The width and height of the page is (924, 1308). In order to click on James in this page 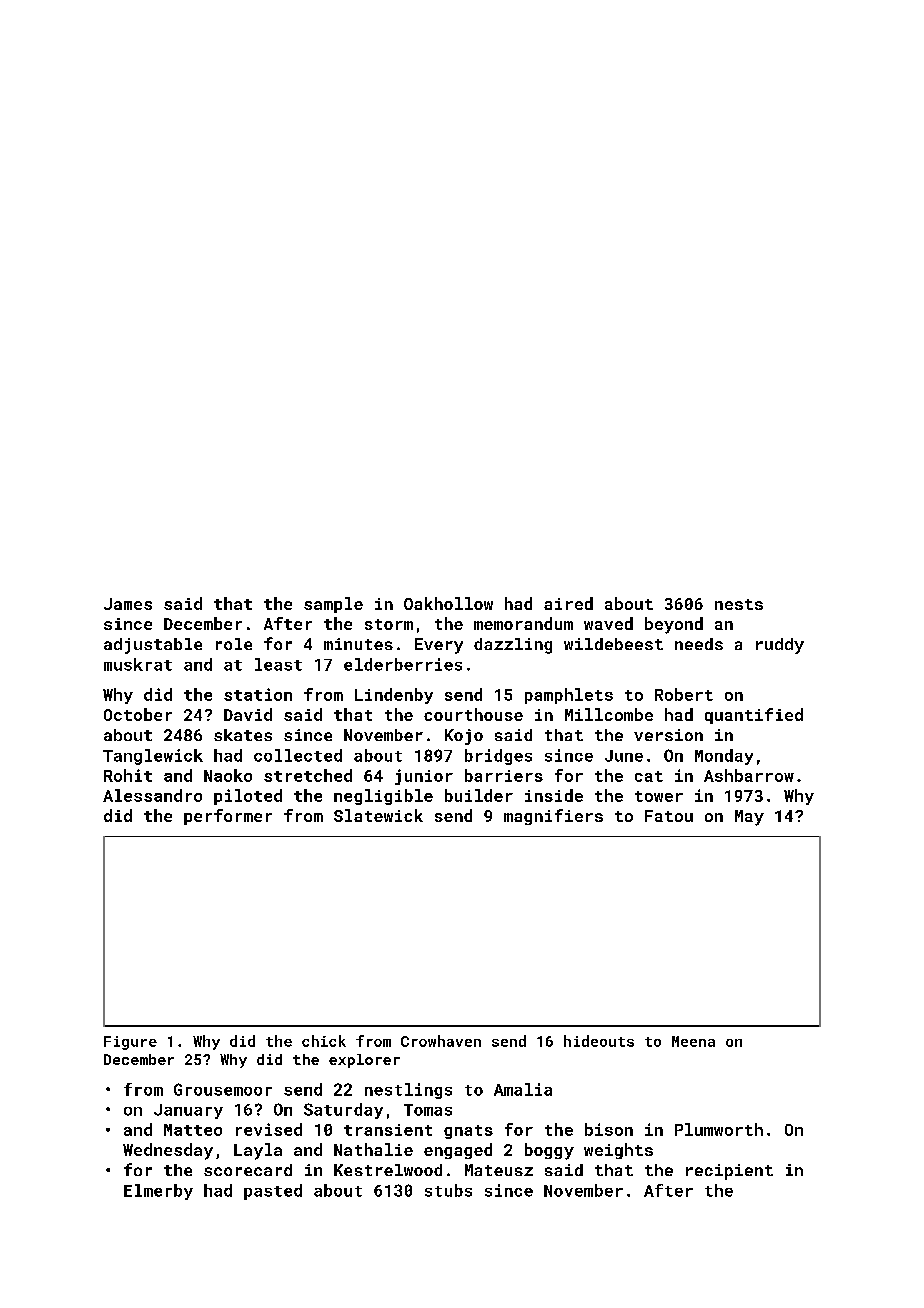, I will do `click(128, 604)`.
